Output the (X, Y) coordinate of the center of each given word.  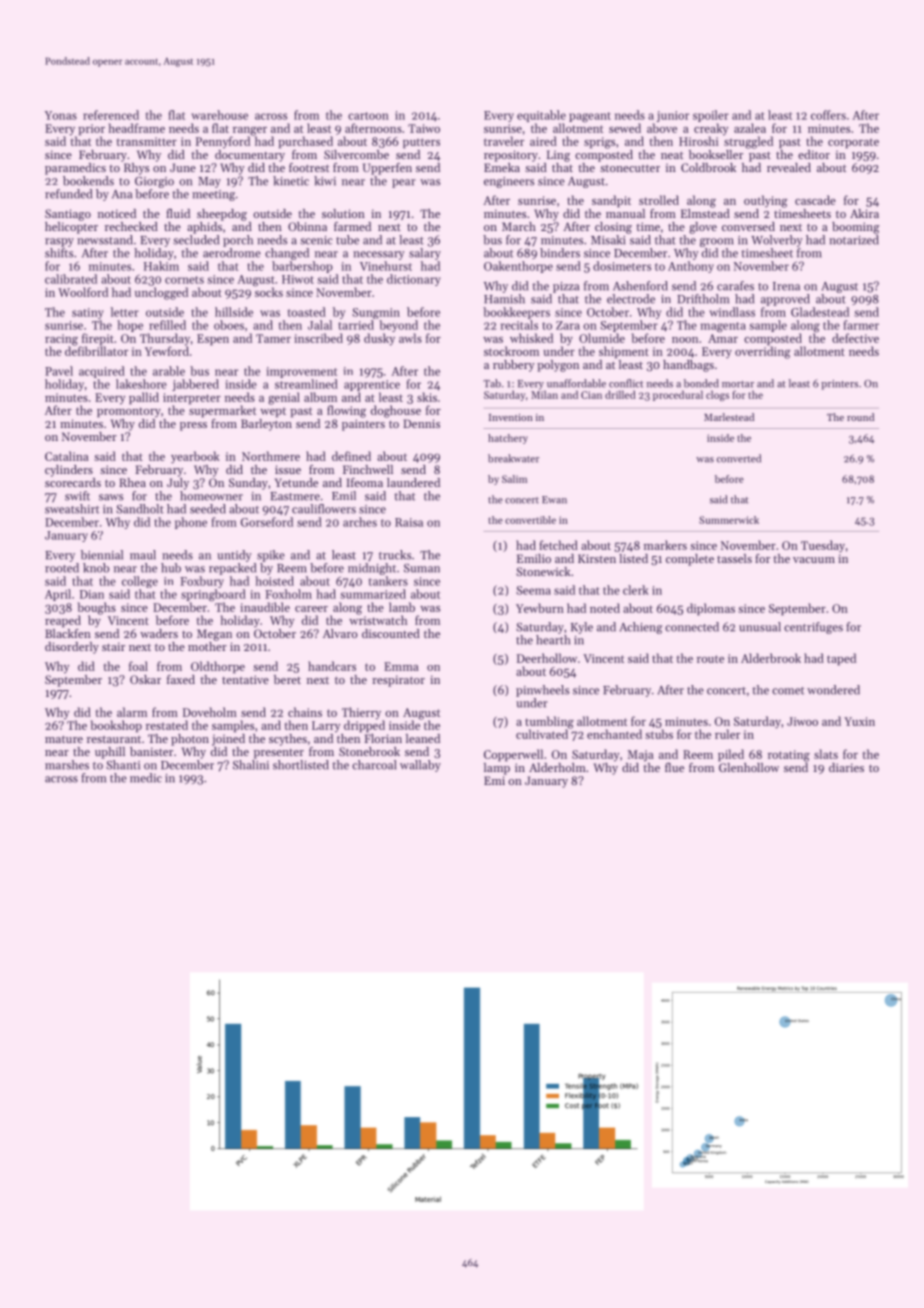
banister (151, 751)
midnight (372, 569)
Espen (213, 340)
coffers (828, 115)
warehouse (219, 115)
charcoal (374, 765)
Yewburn (540, 608)
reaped (63, 621)
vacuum (814, 560)
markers (665, 545)
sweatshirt (72, 509)
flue (674, 767)
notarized (854, 240)
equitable (541, 116)
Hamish (504, 299)
